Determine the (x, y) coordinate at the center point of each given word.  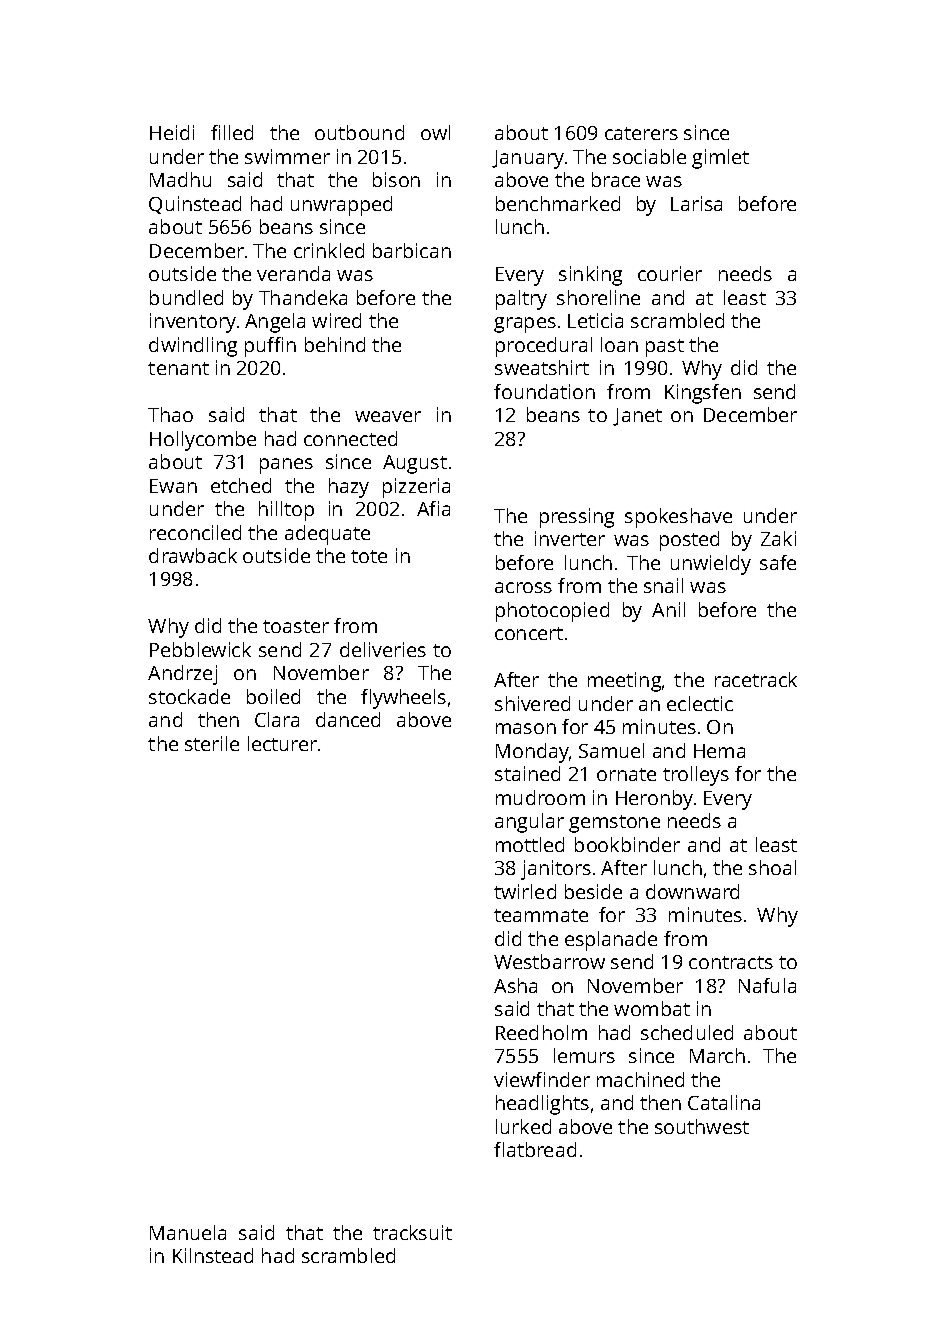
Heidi (172, 132)
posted (689, 541)
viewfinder (542, 1079)
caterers (641, 133)
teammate (541, 915)
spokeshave (678, 518)
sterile (212, 743)
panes (286, 466)
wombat (652, 1008)
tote (369, 556)
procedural (544, 347)
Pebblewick (200, 649)
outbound (359, 132)
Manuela (188, 1232)
